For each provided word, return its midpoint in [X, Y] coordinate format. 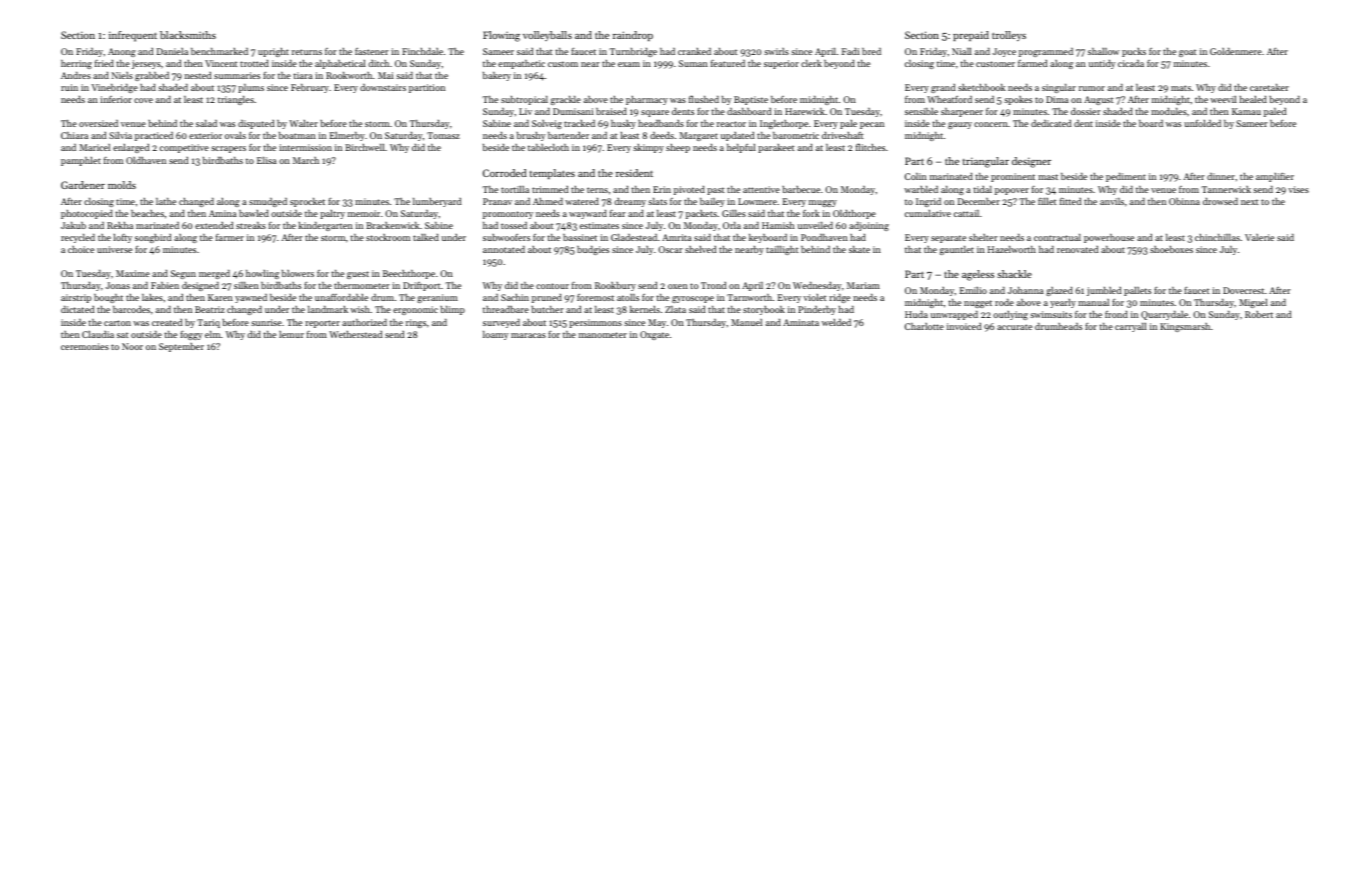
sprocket [307, 202]
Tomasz [443, 135]
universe [114, 249]
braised [611, 111]
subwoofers [506, 237]
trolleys [1009, 36]
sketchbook [981, 87]
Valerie [1259, 237]
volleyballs [547, 36]
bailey [712, 202]
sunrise [266, 322]
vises [1298, 189]
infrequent [133, 36]
